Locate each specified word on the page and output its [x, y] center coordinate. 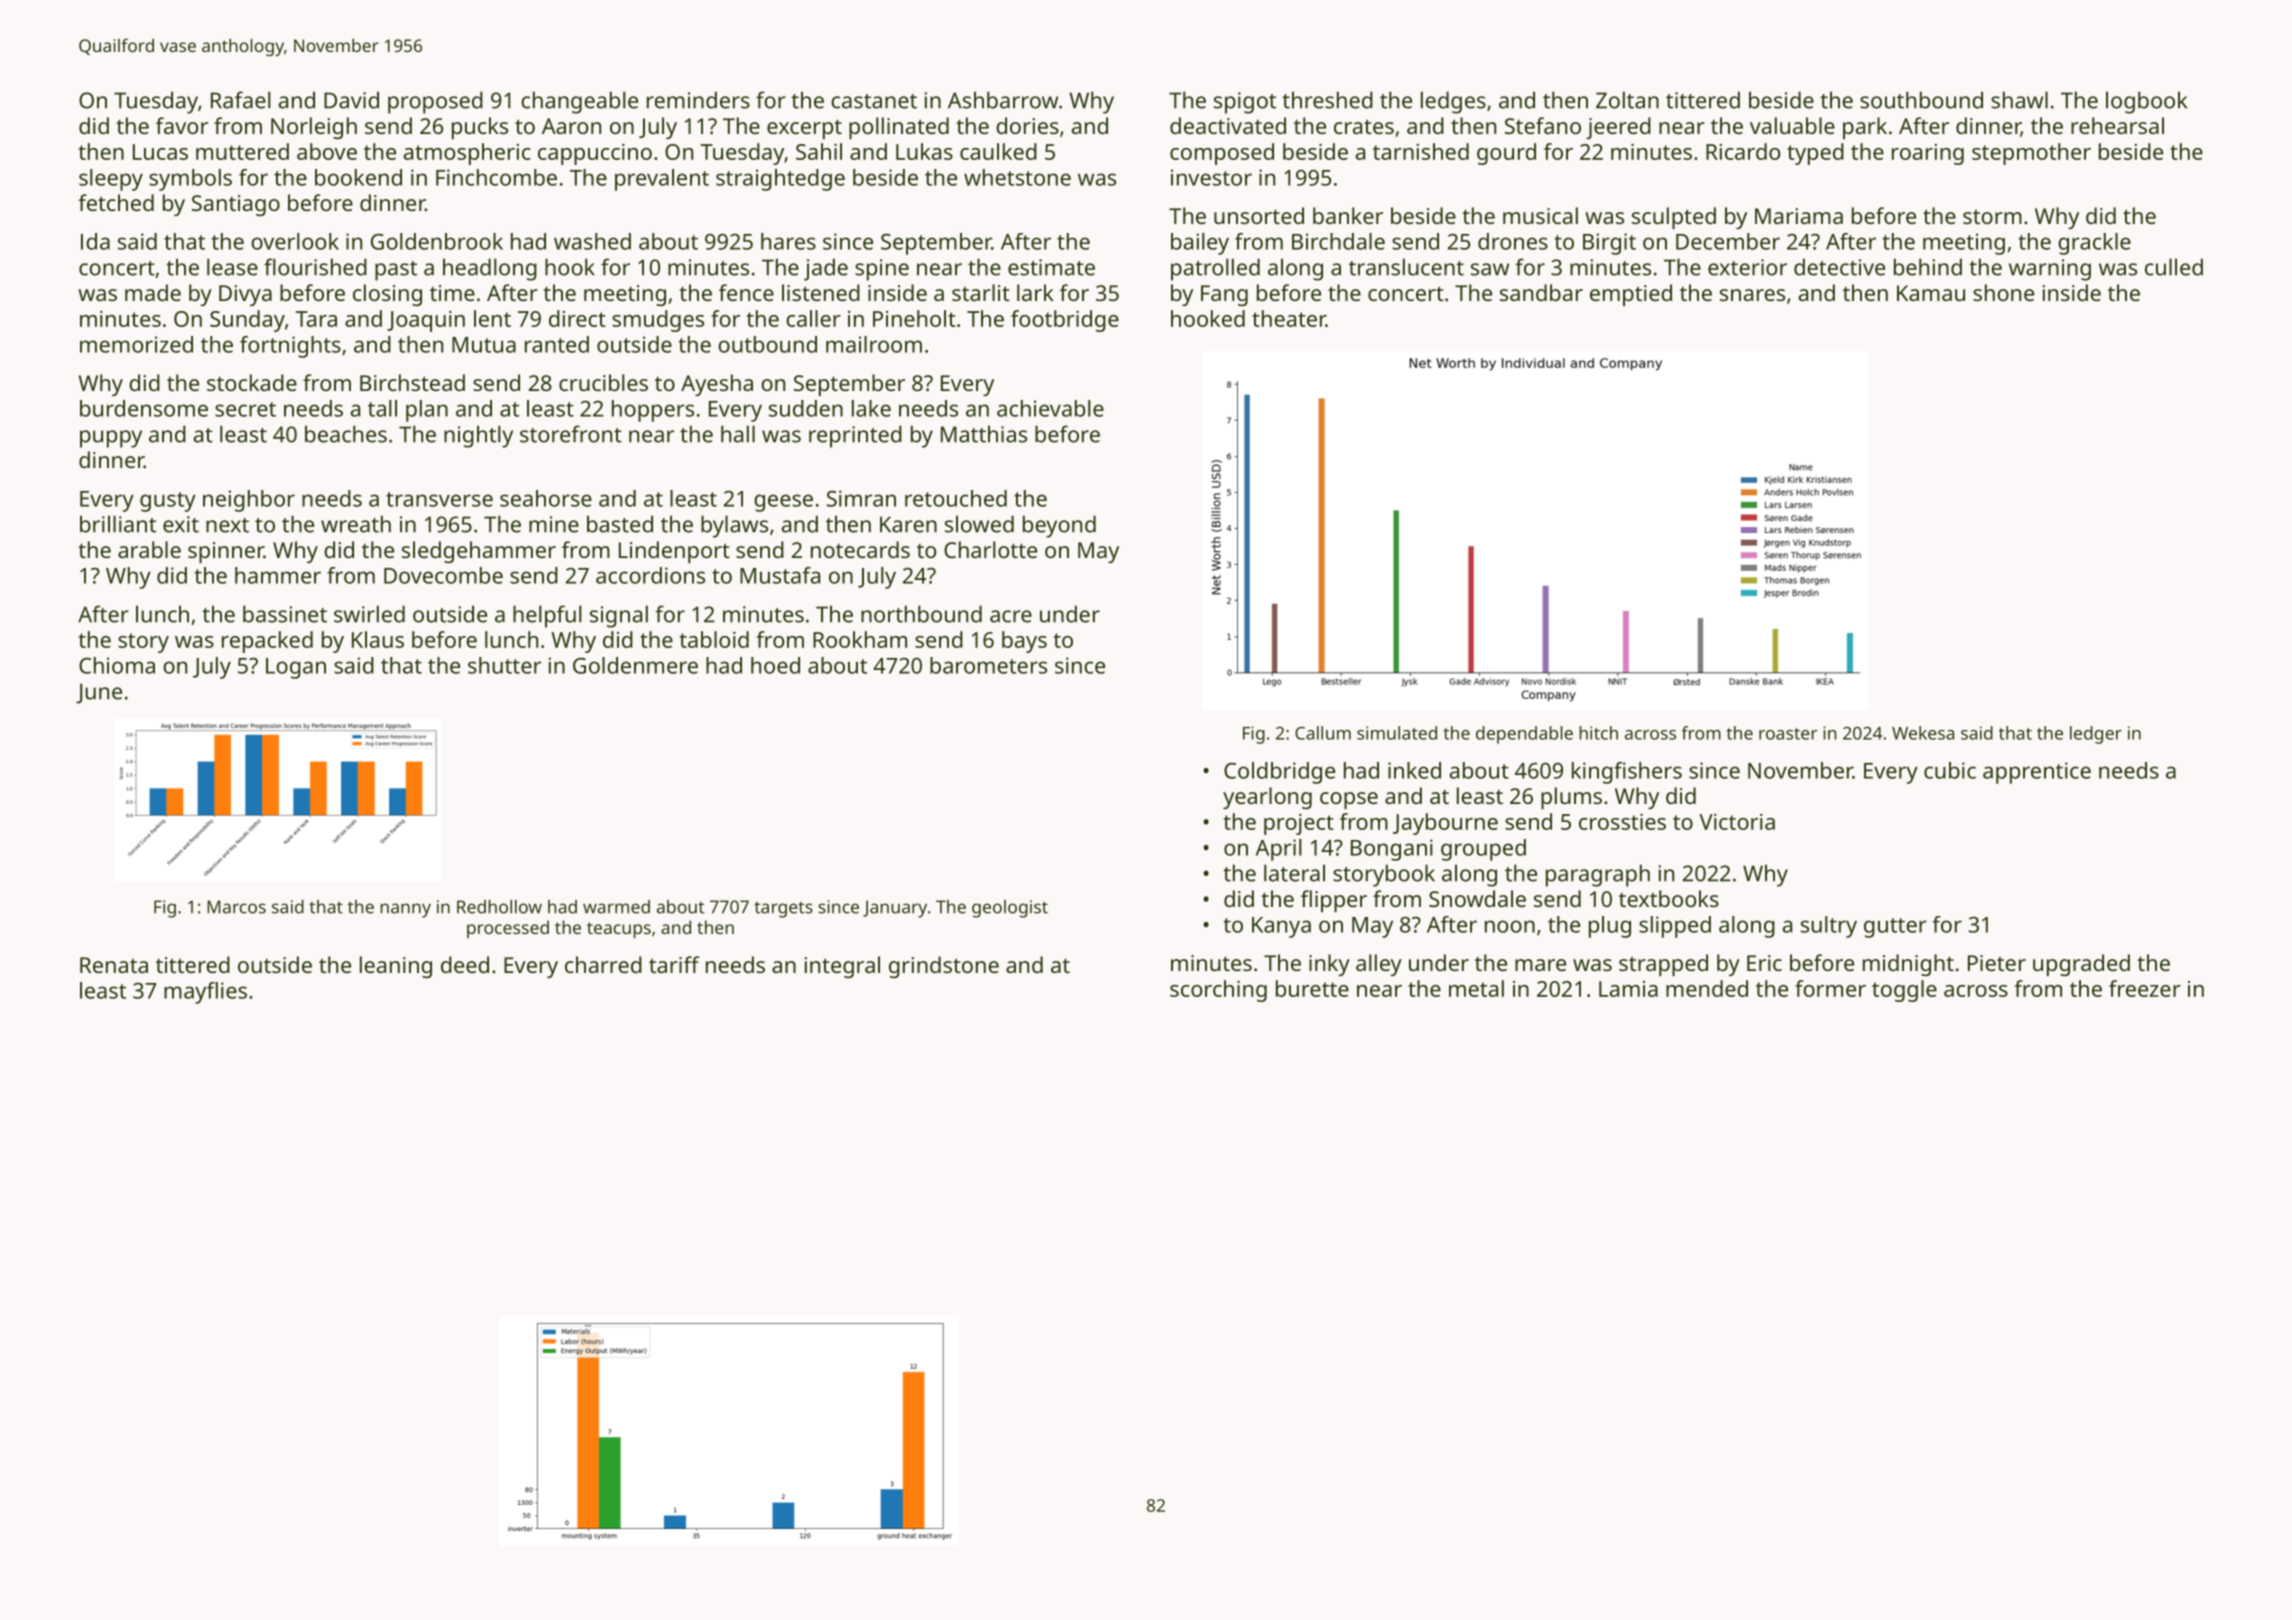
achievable [1050, 408]
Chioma [117, 665]
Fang [1224, 295]
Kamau [1931, 293]
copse [1349, 800]
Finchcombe [496, 177]
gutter [1895, 928]
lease [232, 267]
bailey [1200, 244]
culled [2174, 267]
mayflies [205, 993]
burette [1312, 988]
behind [1928, 267]
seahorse [546, 498]
